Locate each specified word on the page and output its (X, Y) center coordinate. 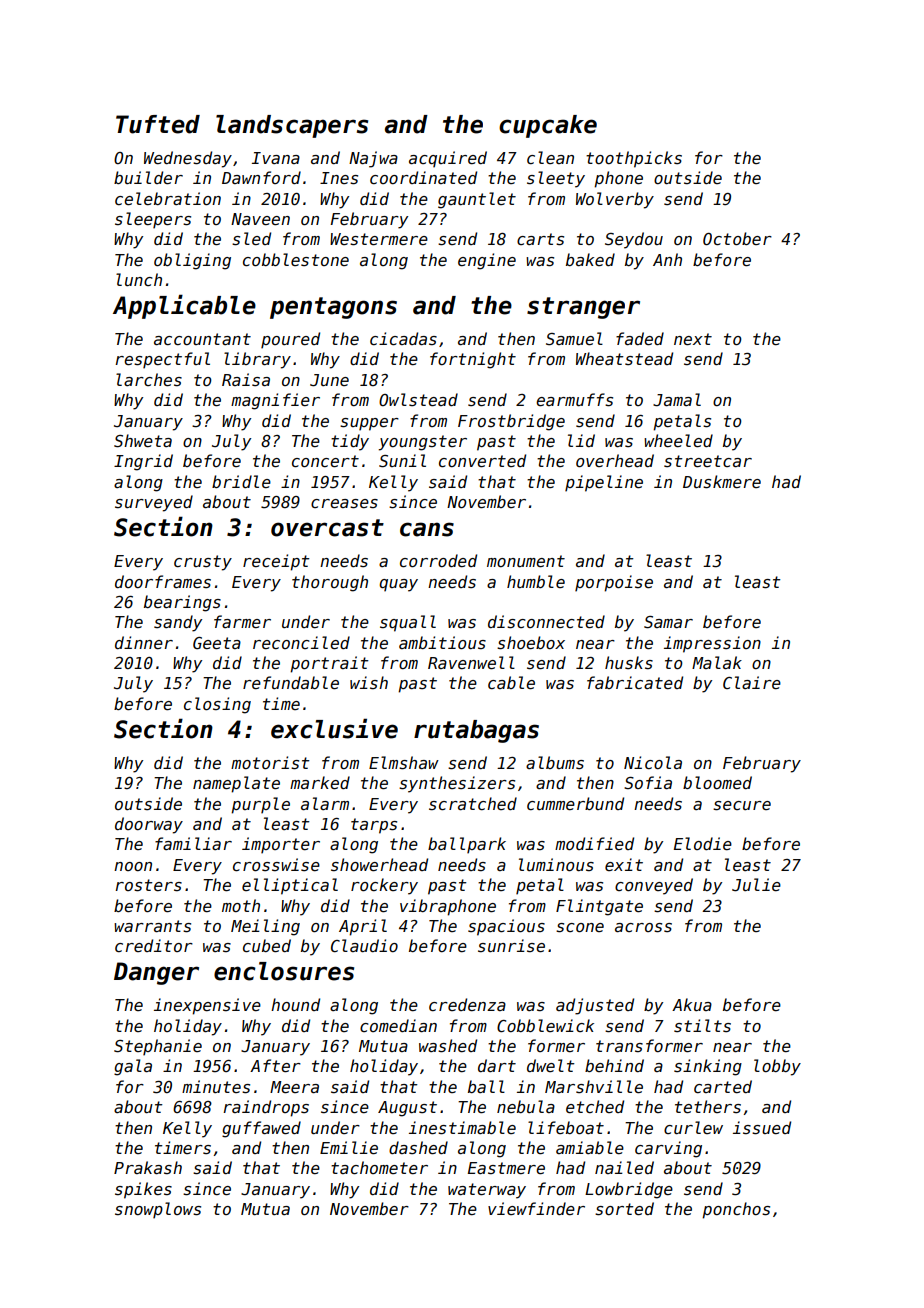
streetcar (708, 461)
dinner (144, 643)
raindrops (266, 1108)
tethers (708, 1106)
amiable (590, 1148)
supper (369, 424)
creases (344, 504)
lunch (139, 279)
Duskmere (722, 482)
